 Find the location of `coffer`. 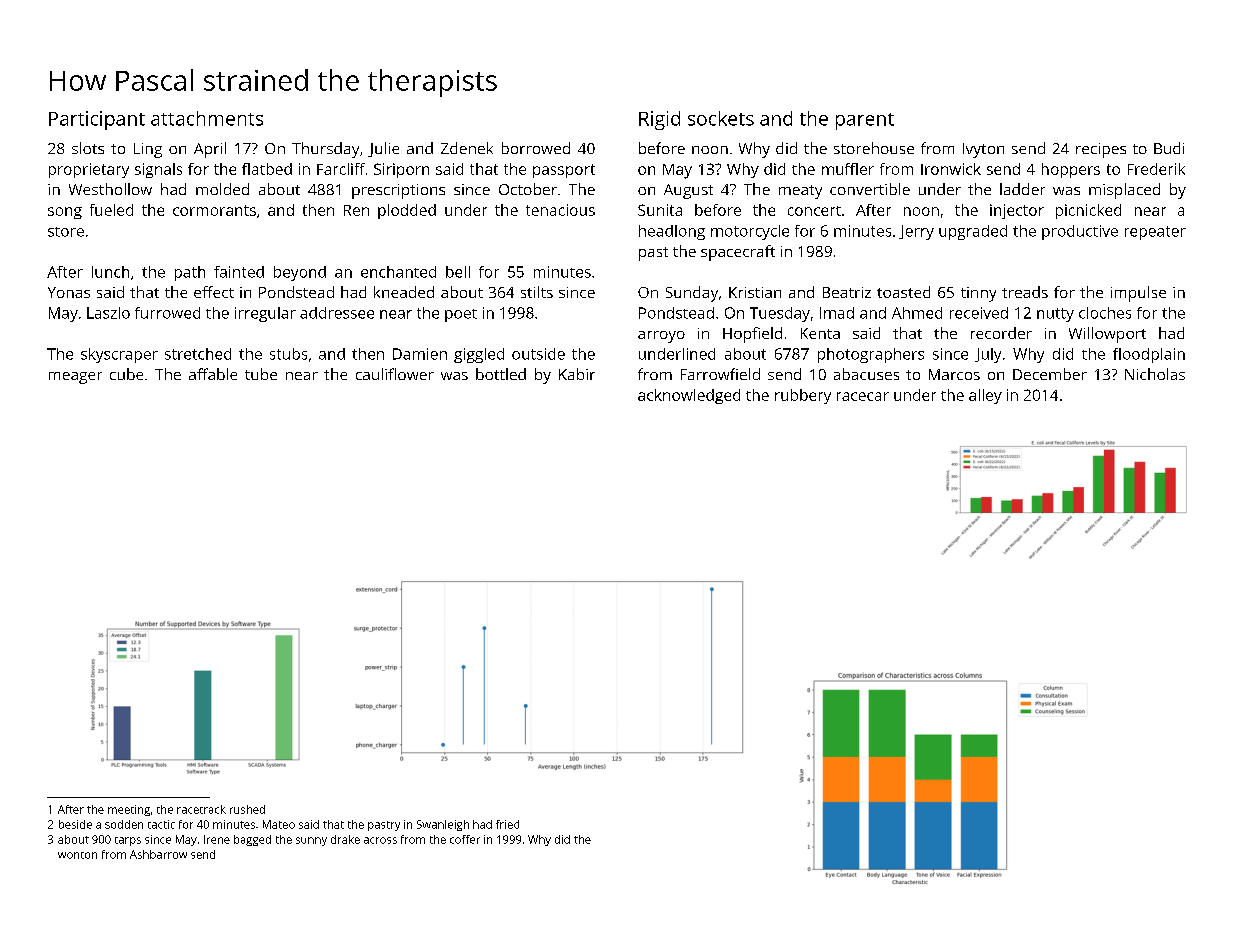

coffer is located at coordinates (465, 839).
